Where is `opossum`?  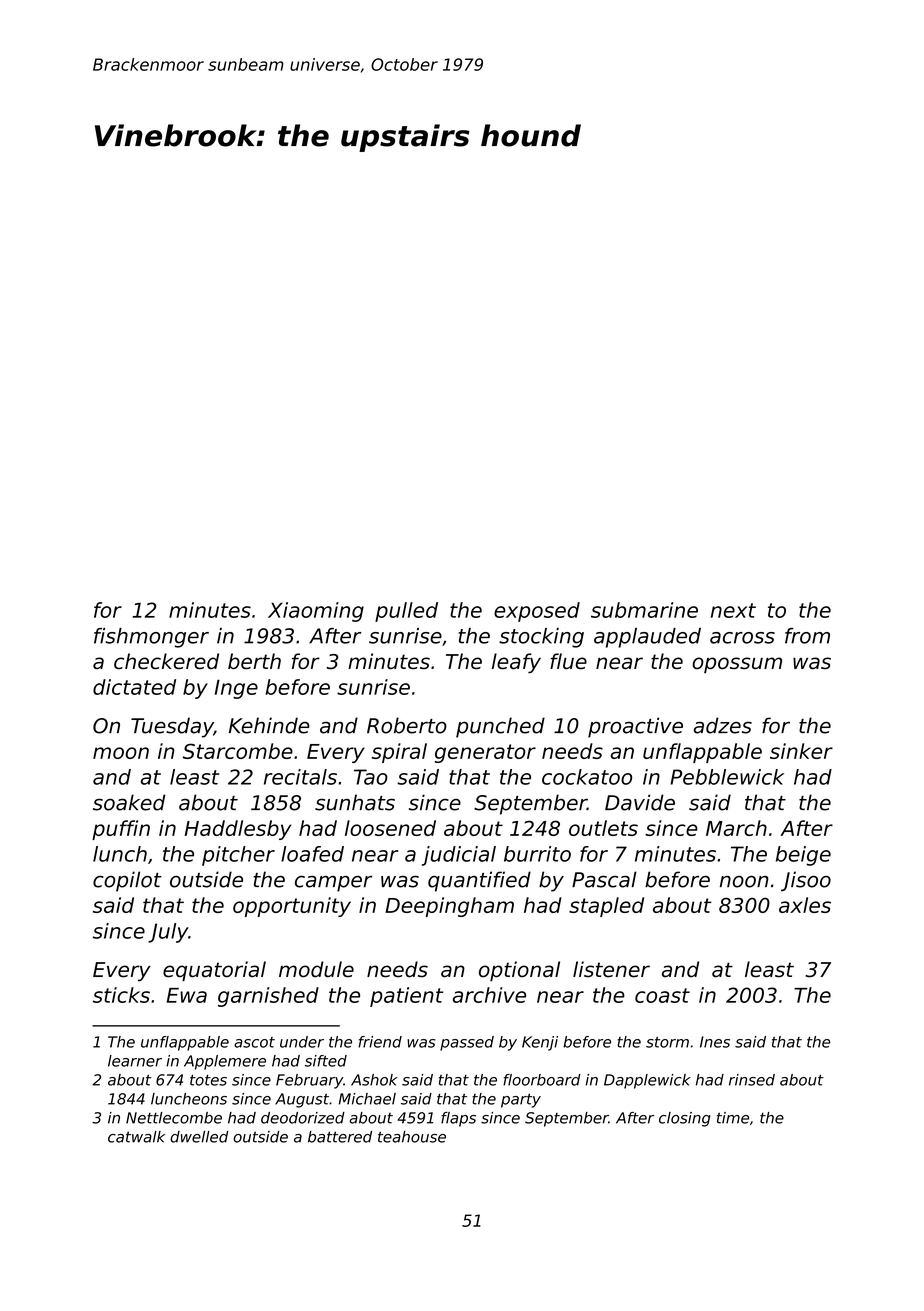
opossum is located at coordinates (737, 665).
